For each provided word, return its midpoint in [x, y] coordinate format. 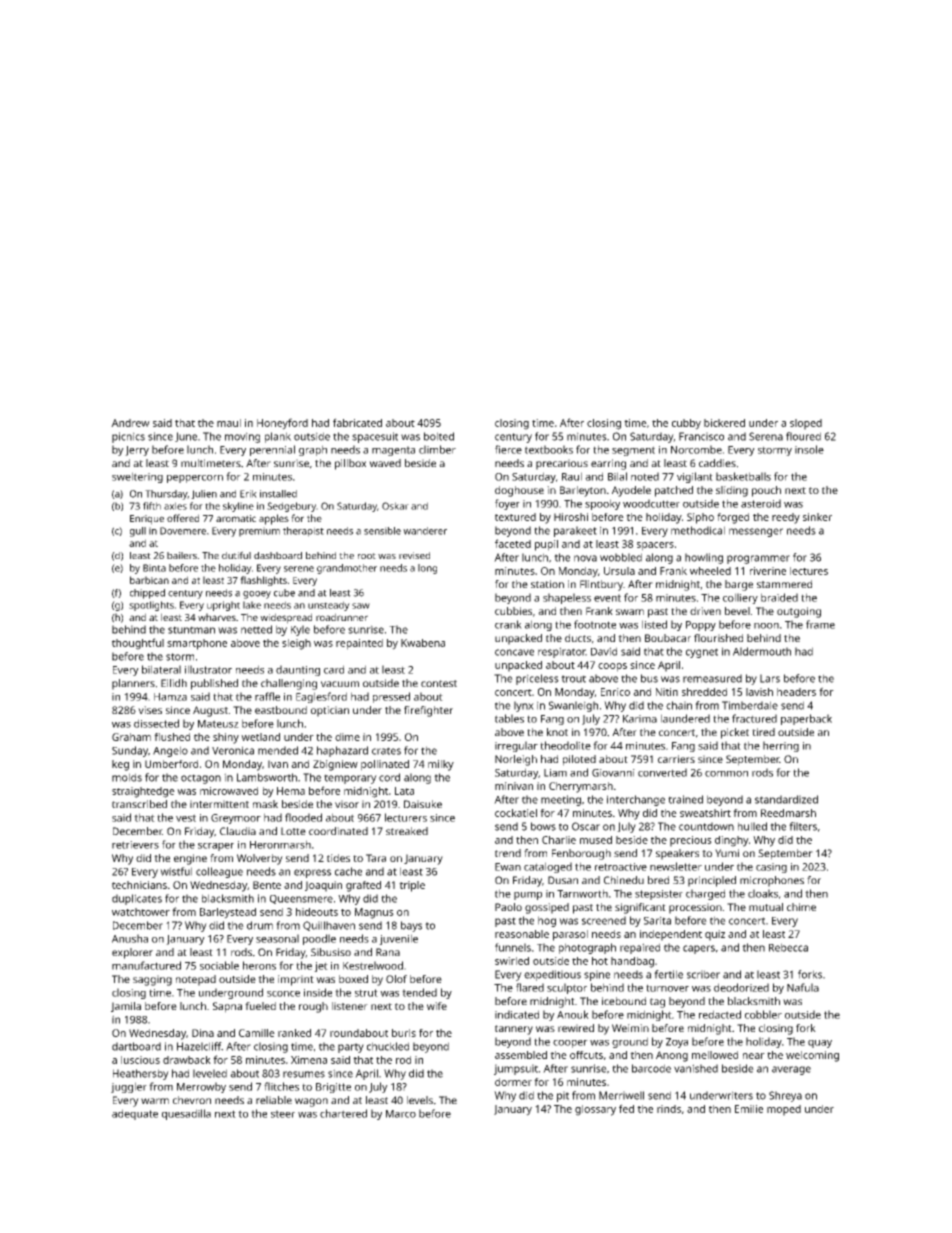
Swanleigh [573, 706]
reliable [274, 1100]
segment [633, 451]
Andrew [130, 423]
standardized [786, 799]
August [210, 711]
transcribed [139, 804]
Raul [572, 476]
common [726, 774]
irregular [516, 746]
